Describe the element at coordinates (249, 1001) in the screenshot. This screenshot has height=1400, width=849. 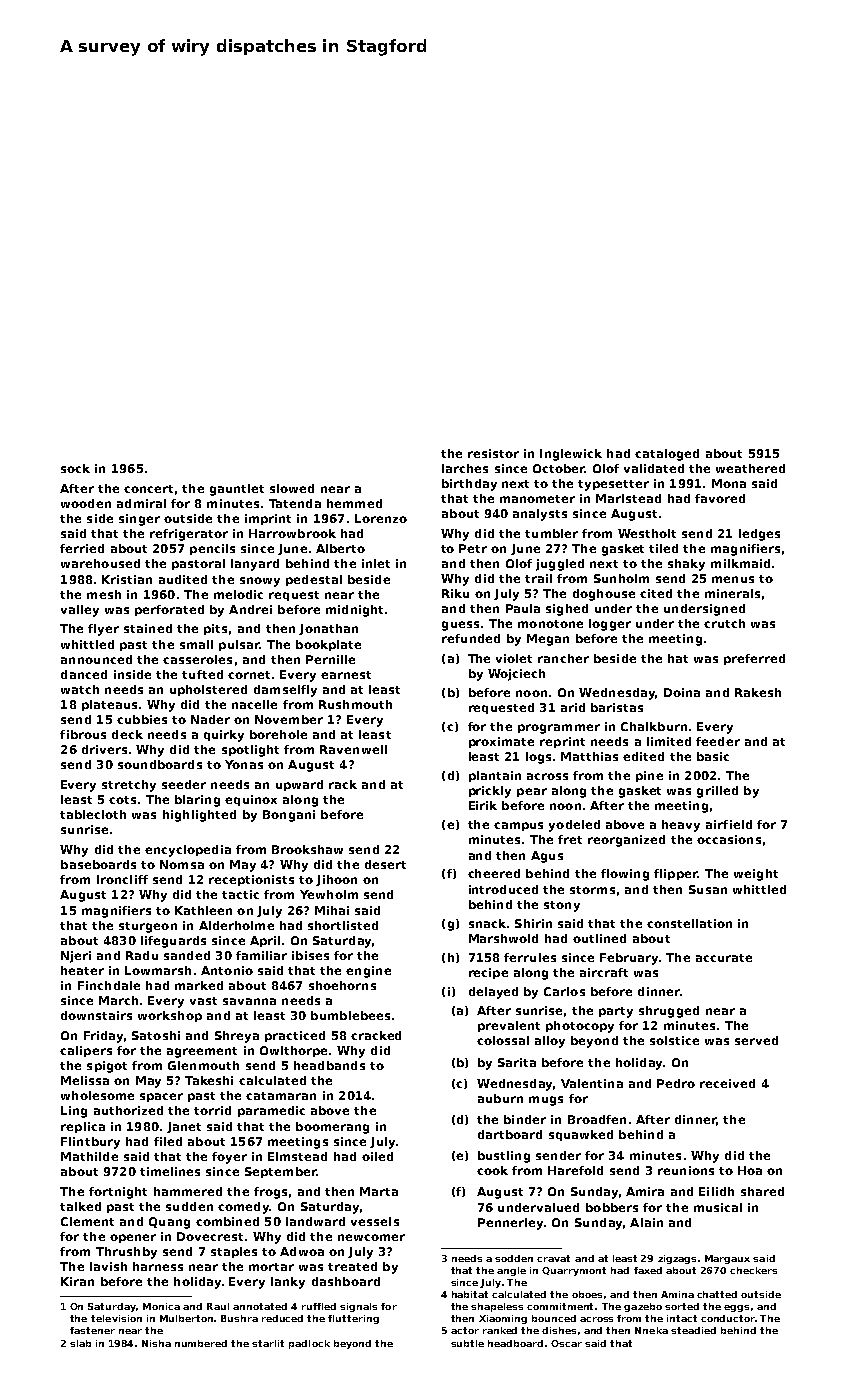
I see `savanna` at that location.
